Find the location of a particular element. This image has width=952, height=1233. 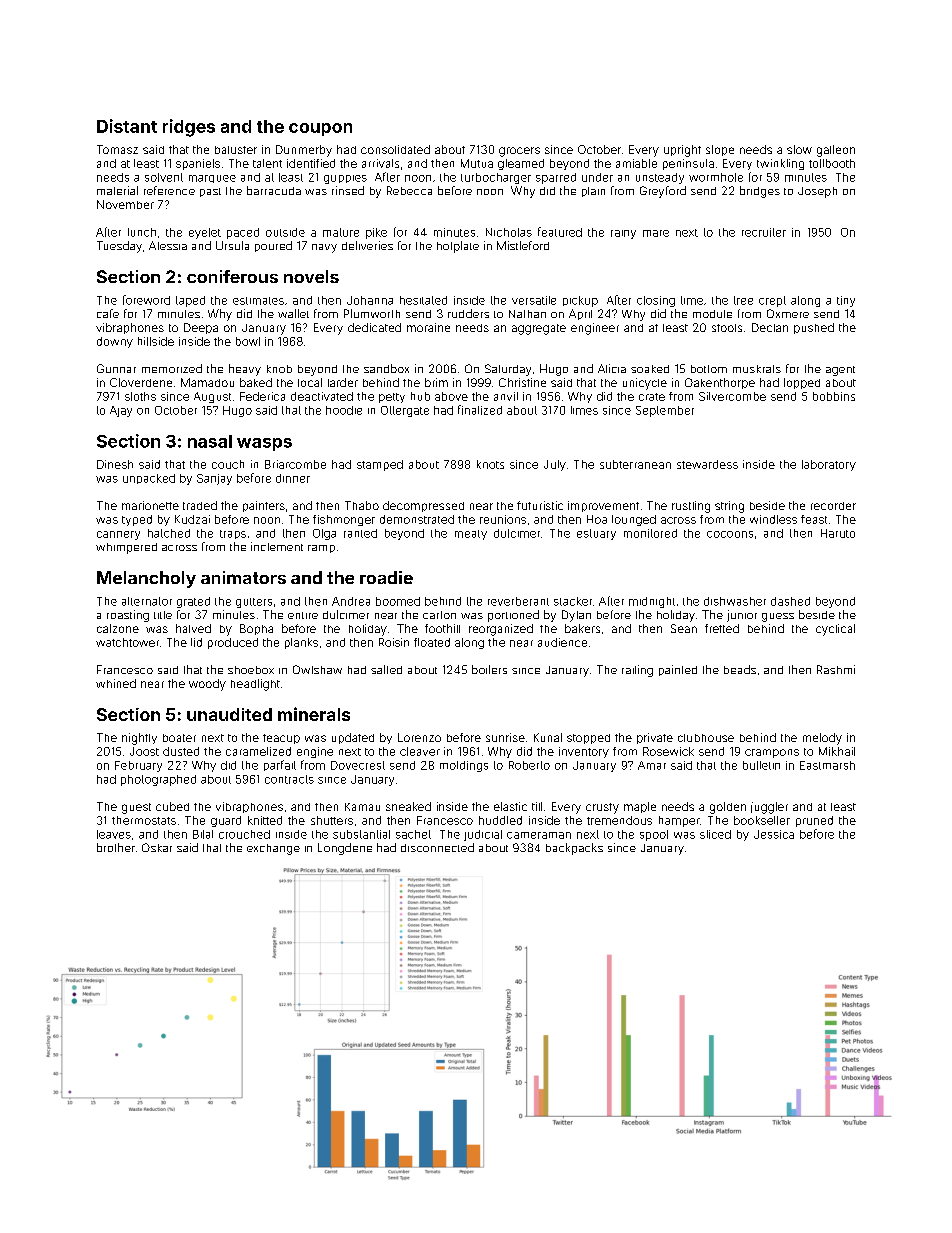

traps is located at coordinates (233, 534).
